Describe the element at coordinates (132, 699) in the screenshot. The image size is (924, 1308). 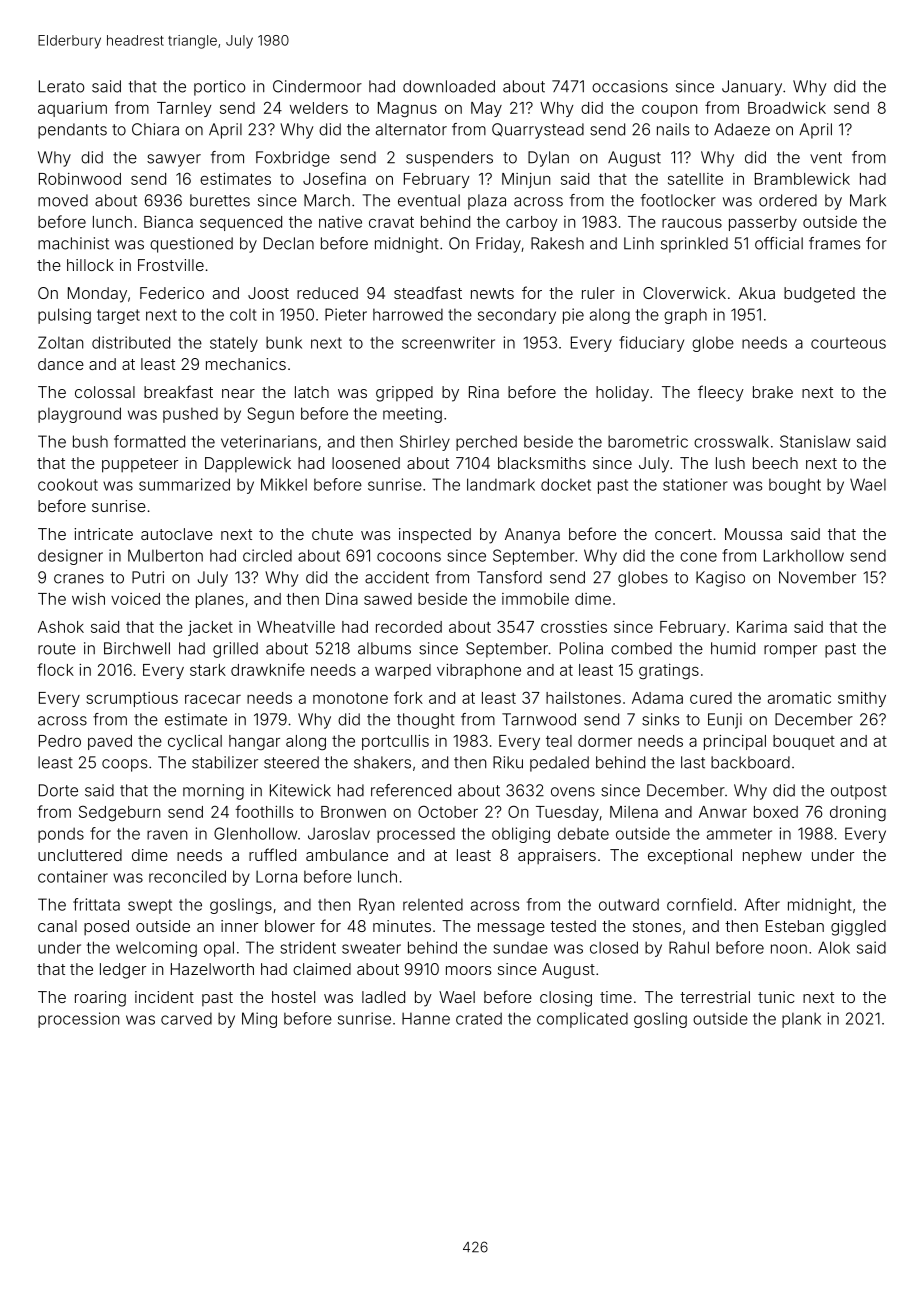
I see `scrumptious` at that location.
